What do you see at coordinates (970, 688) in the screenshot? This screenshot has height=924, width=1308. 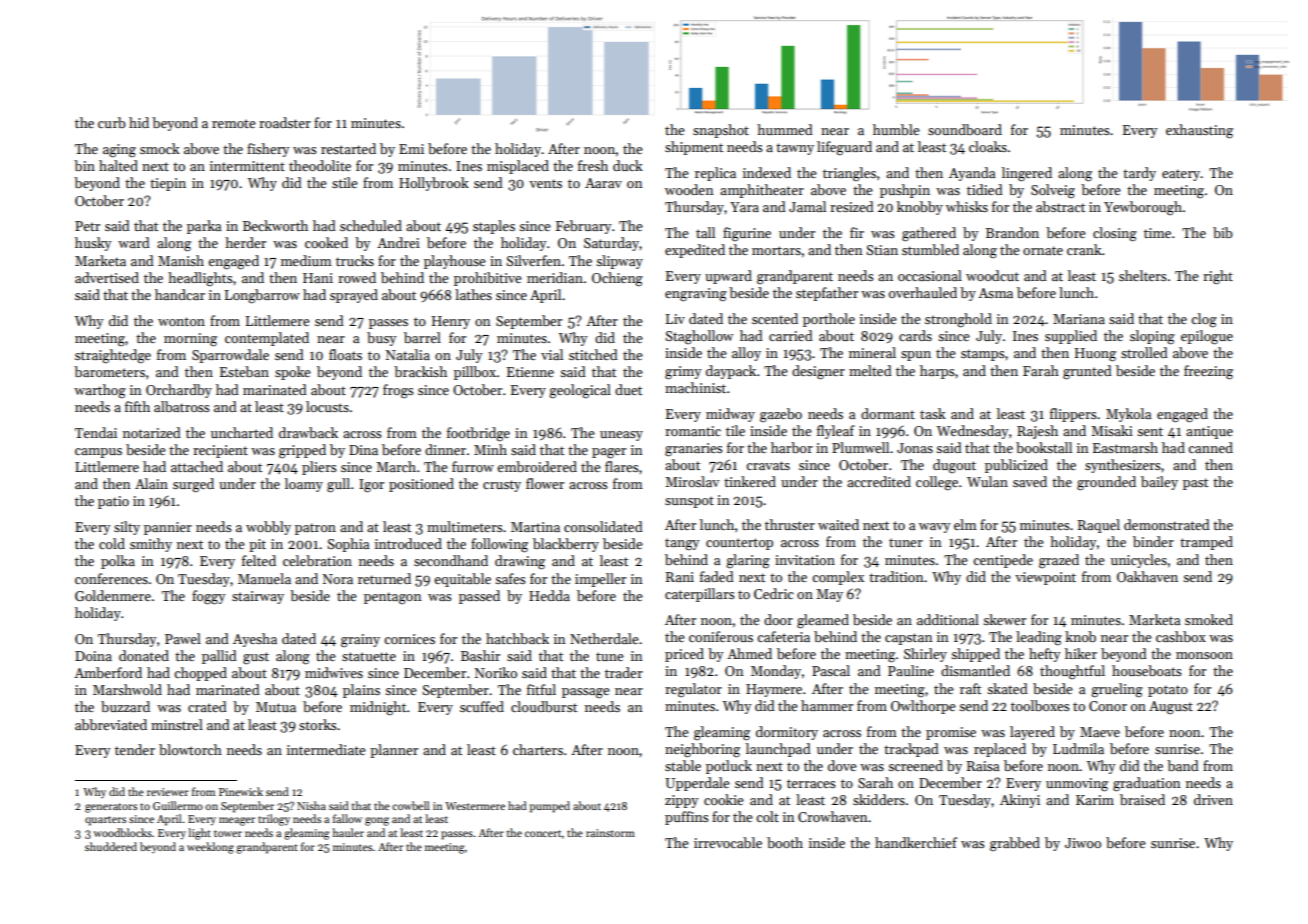 I see `raft` at bounding box center [970, 688].
